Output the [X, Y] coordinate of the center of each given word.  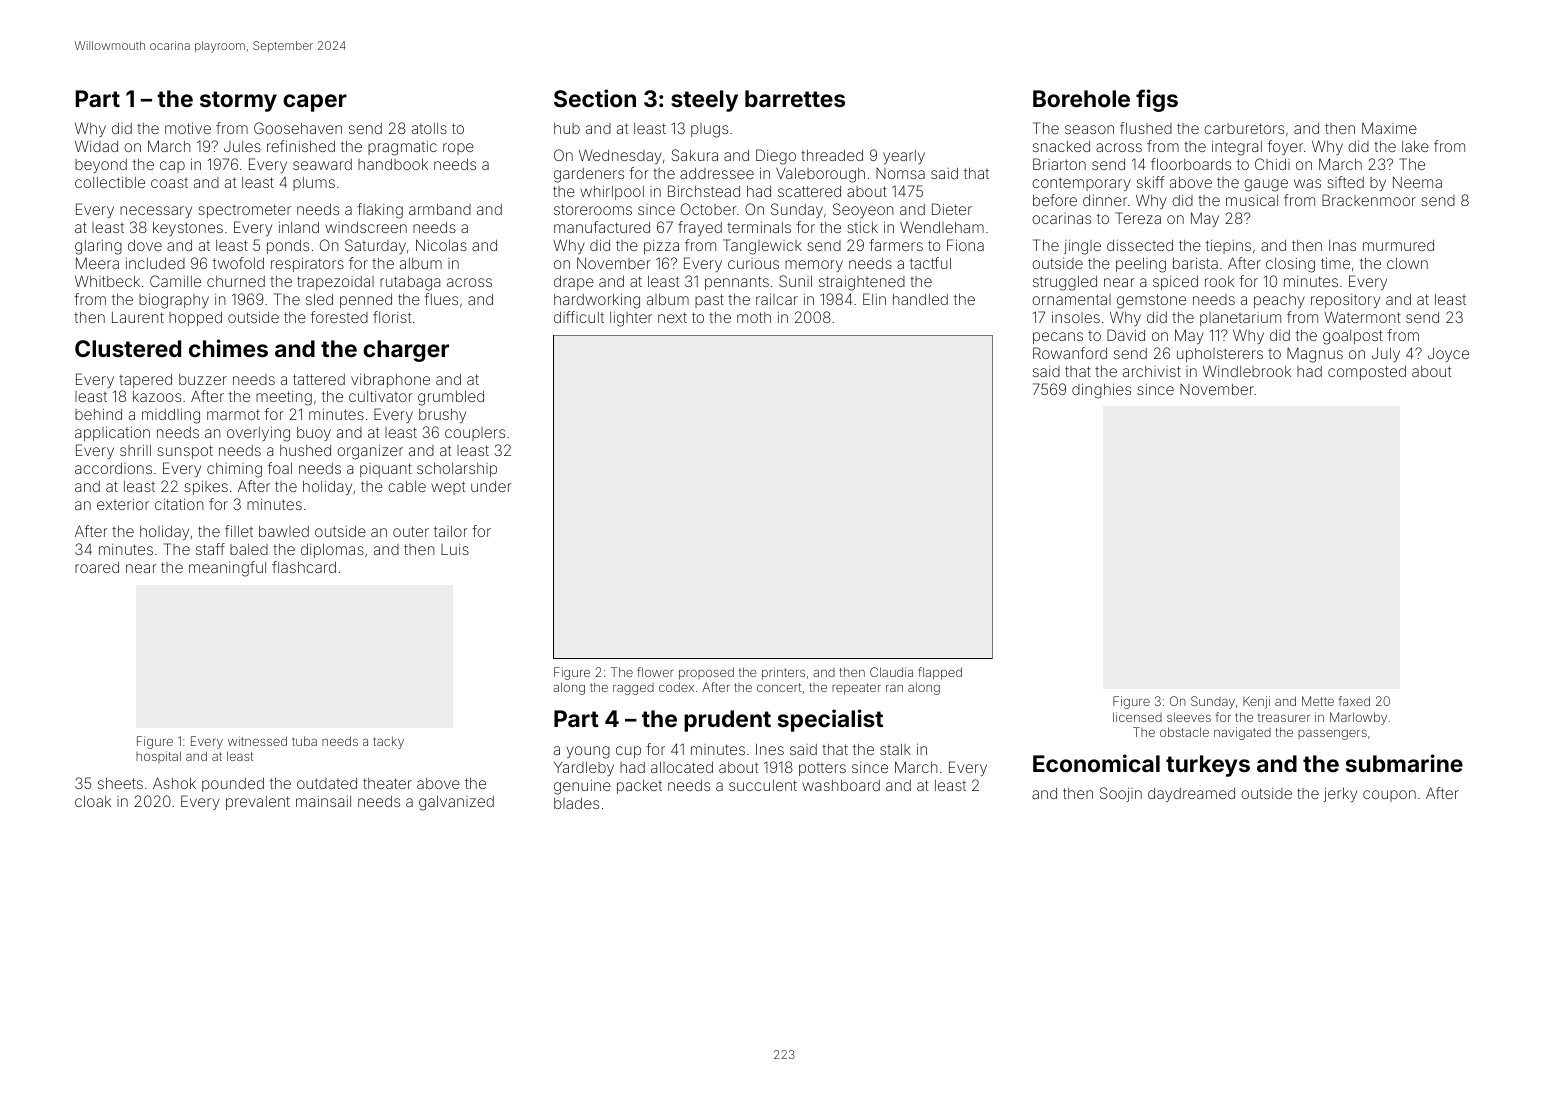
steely [704, 101]
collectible [110, 182]
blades [576, 803]
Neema [1417, 182]
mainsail [323, 801]
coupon [1389, 796]
